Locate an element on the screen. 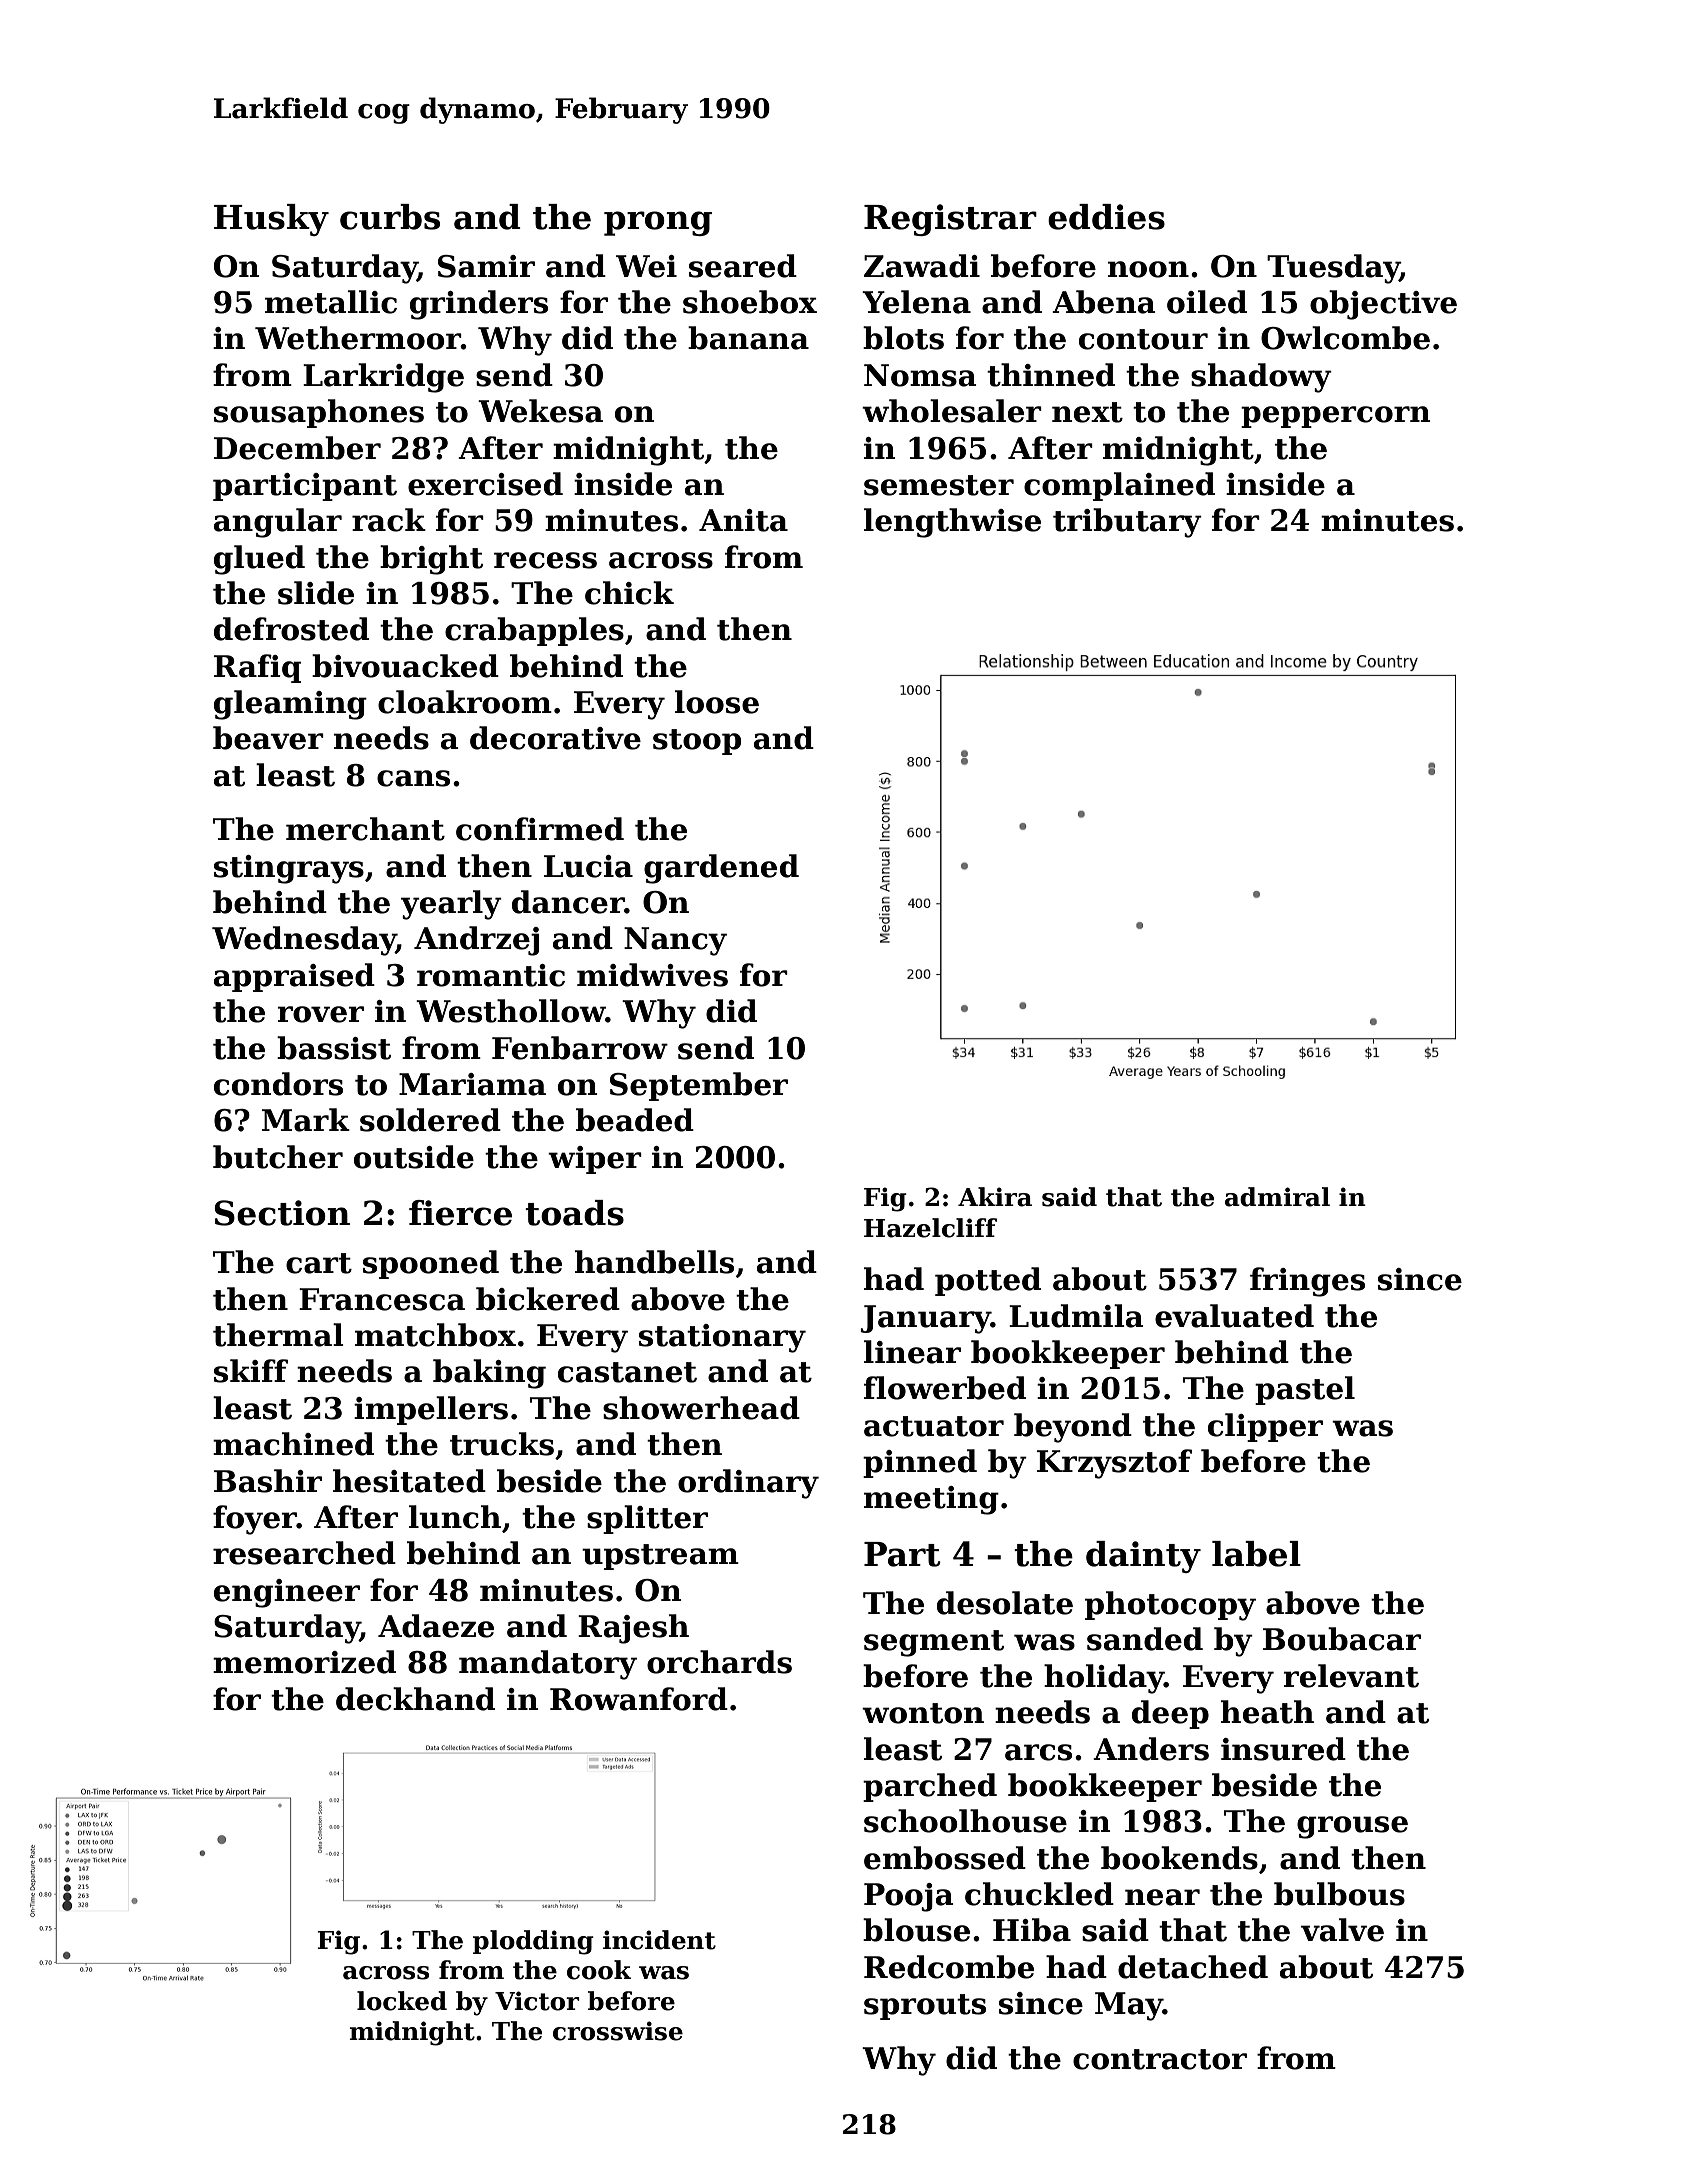 This screenshot has width=1683, height=2178. actuator is located at coordinates (934, 1426).
